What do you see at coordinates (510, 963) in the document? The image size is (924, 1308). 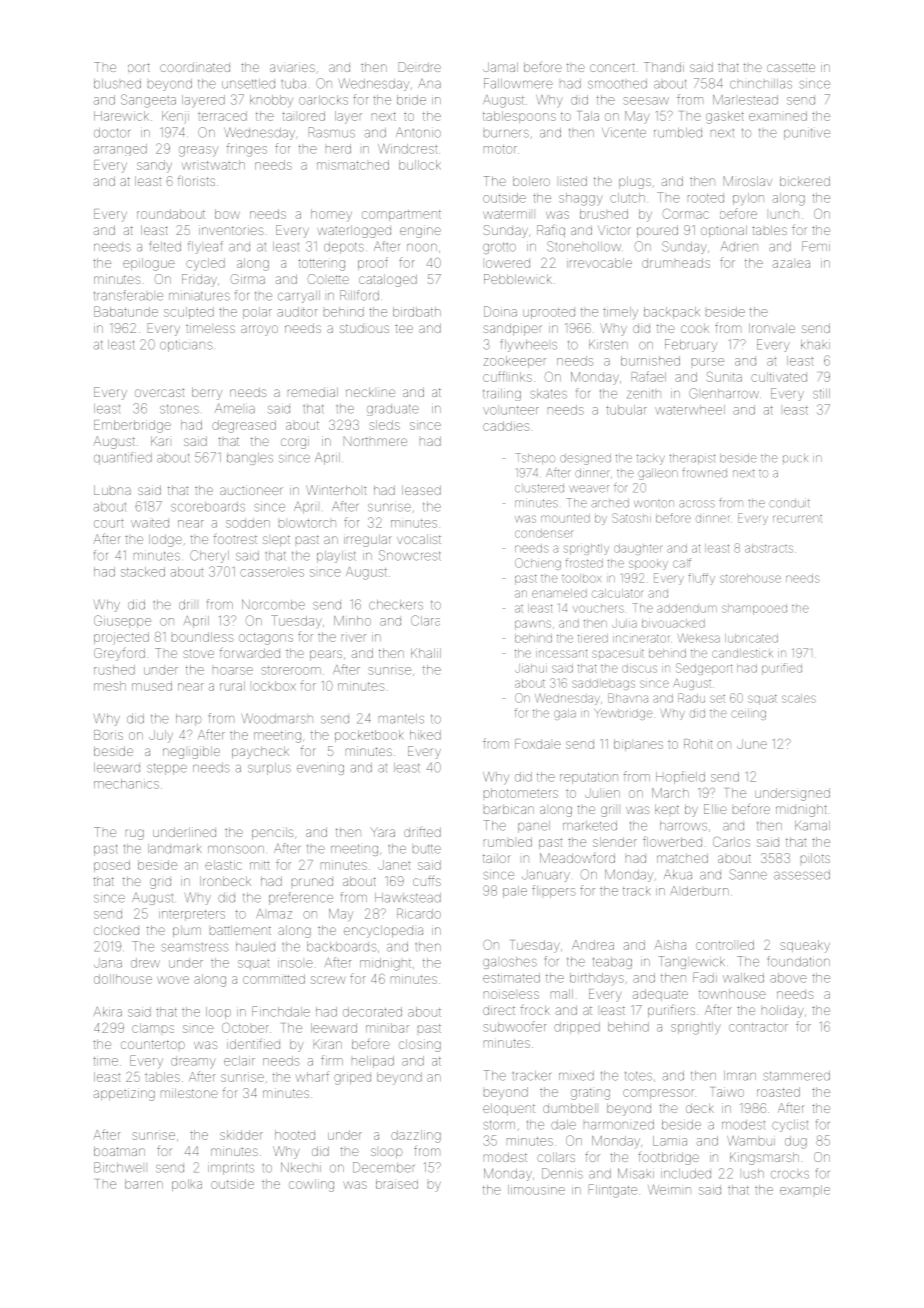 I see `galoshes` at bounding box center [510, 963].
